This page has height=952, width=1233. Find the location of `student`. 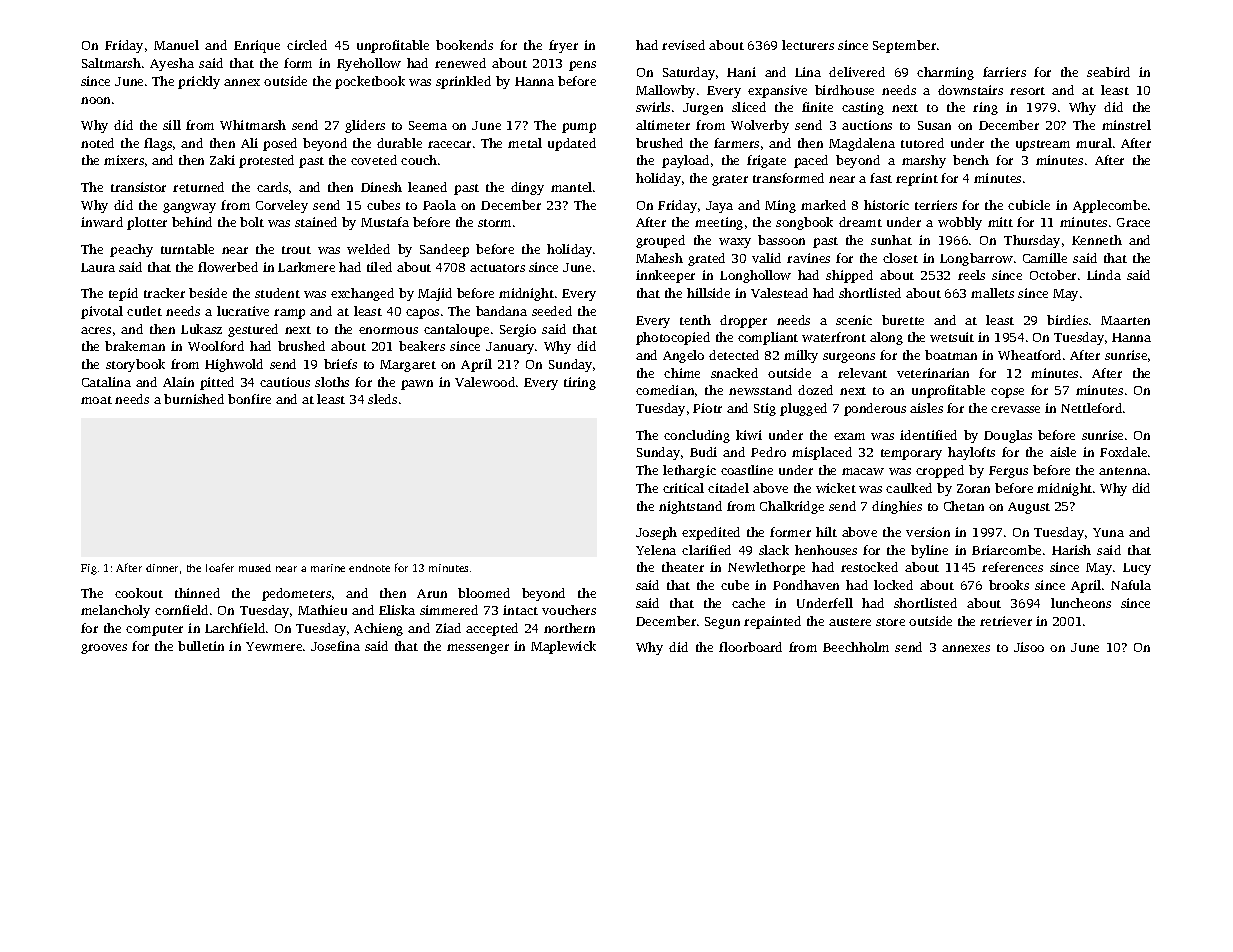

student is located at coordinates (277, 293).
